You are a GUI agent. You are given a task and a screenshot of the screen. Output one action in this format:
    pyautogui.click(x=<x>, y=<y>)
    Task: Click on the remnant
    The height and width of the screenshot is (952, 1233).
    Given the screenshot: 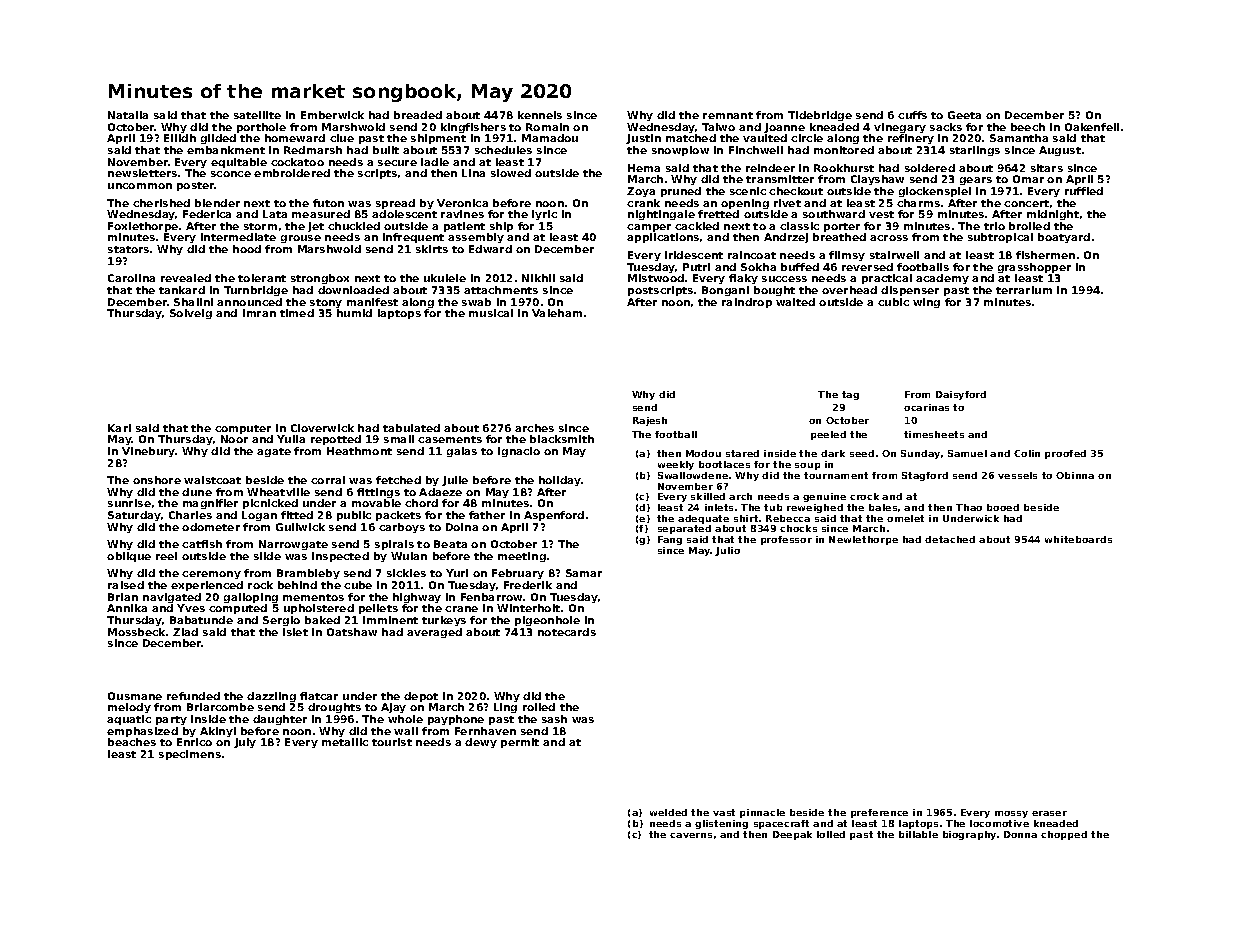 What is the action you would take?
    pyautogui.click(x=728, y=115)
